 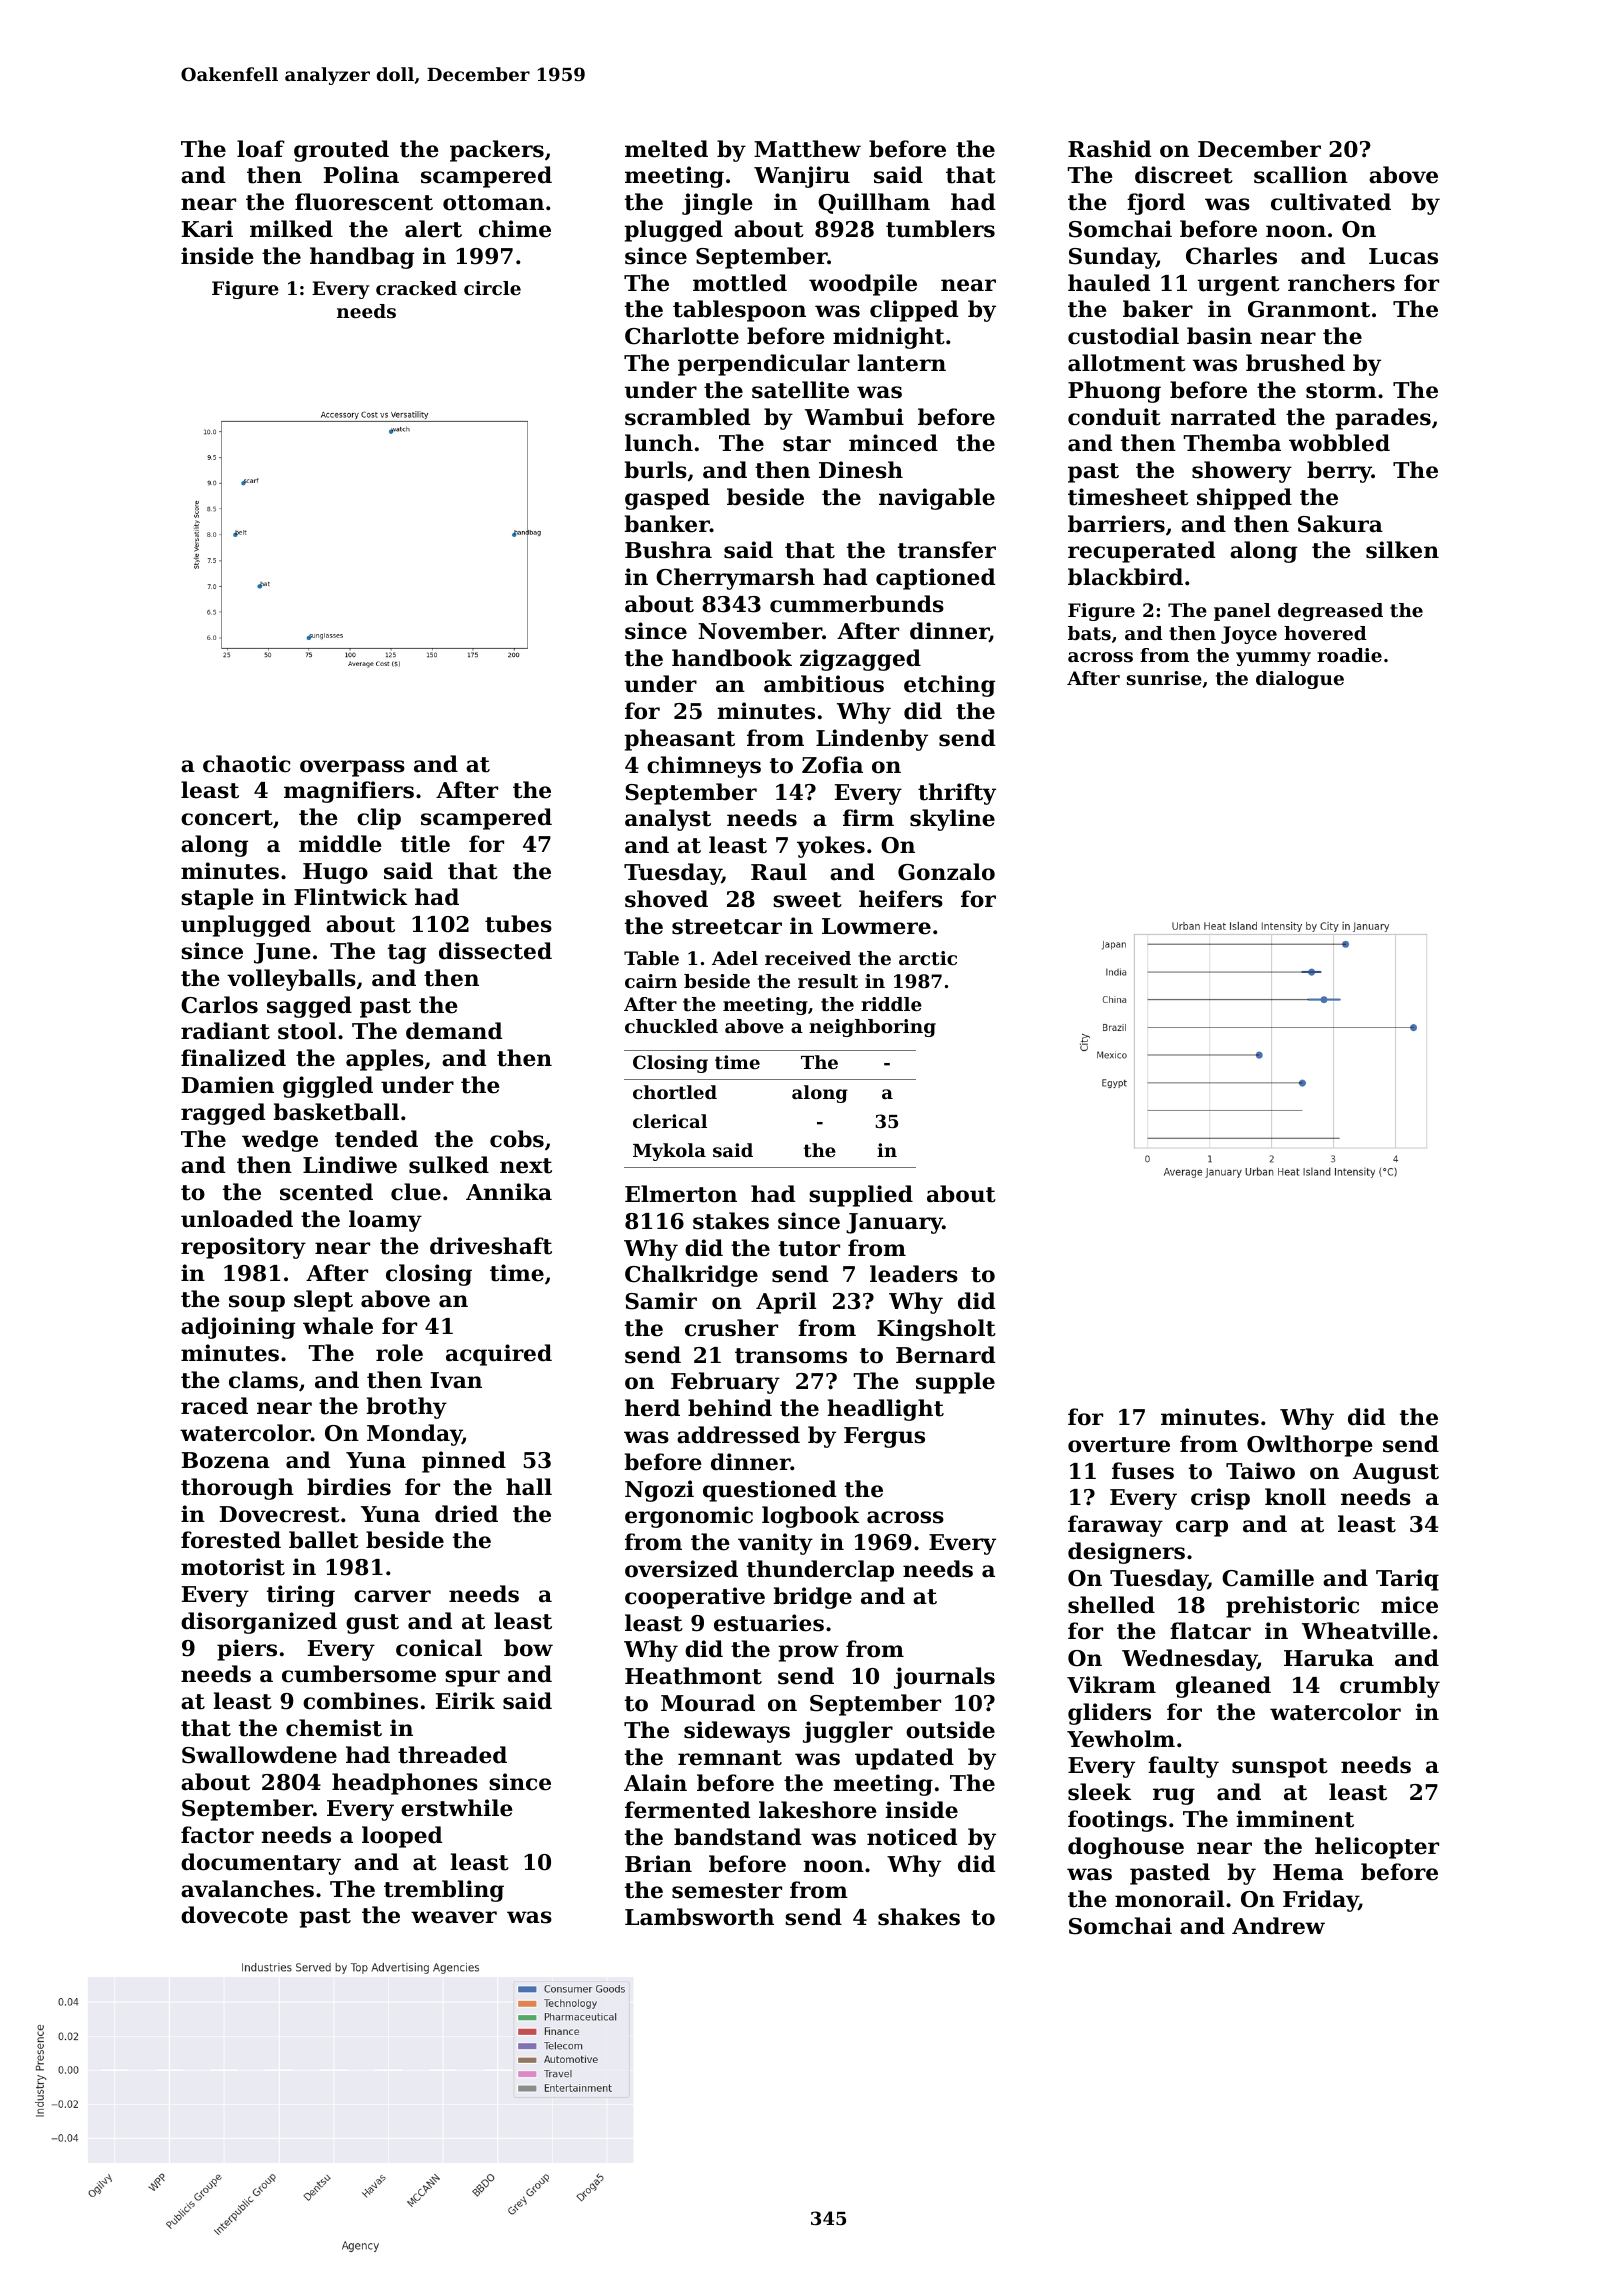 What do you see at coordinates (214, 1406) in the screenshot?
I see `raced` at bounding box center [214, 1406].
